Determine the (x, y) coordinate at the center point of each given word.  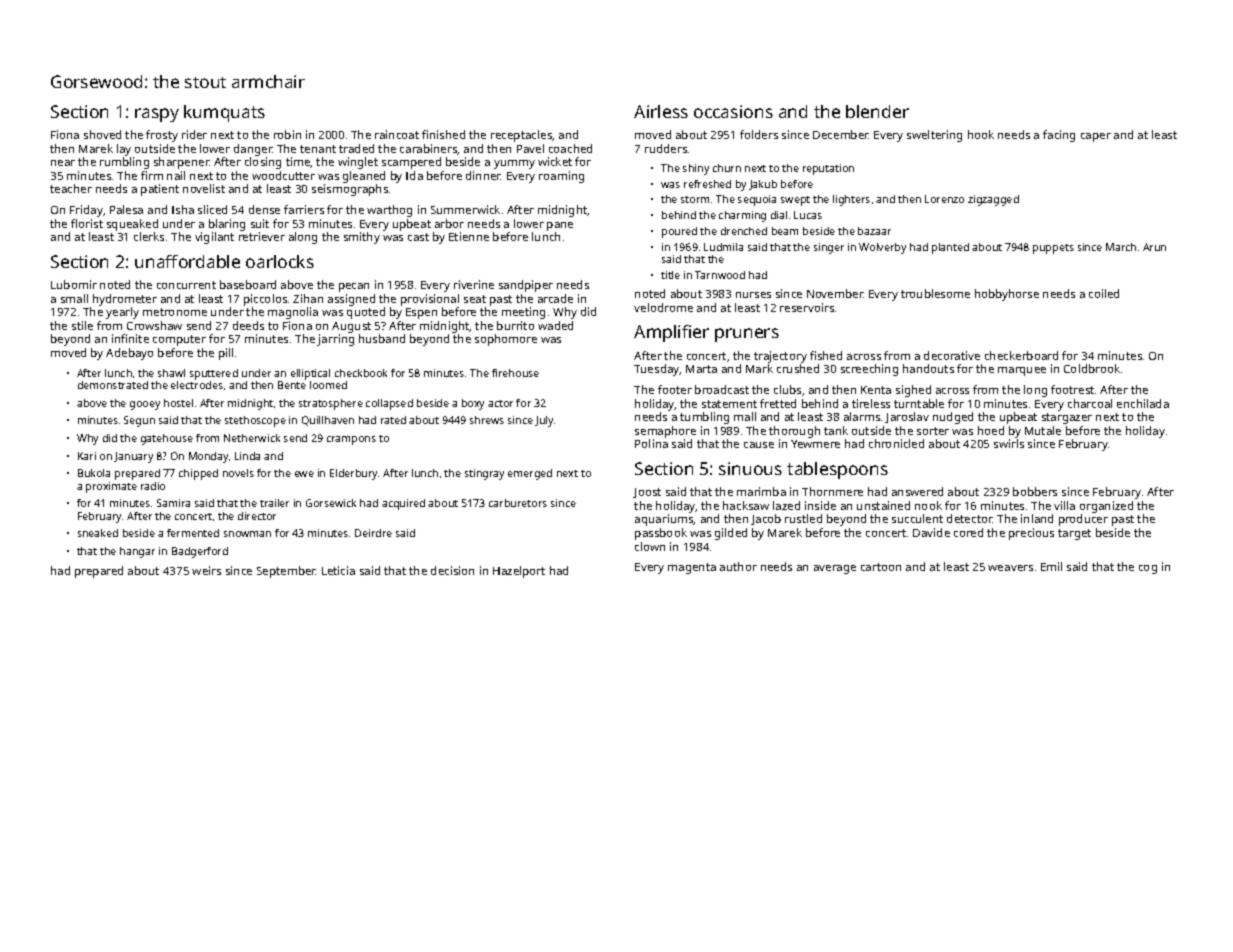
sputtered (214, 374)
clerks (149, 236)
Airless (661, 111)
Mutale (1043, 430)
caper (1096, 137)
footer (675, 389)
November (835, 293)
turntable (919, 403)
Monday (208, 457)
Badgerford (200, 552)
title (670, 275)
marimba (761, 491)
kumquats (224, 113)
